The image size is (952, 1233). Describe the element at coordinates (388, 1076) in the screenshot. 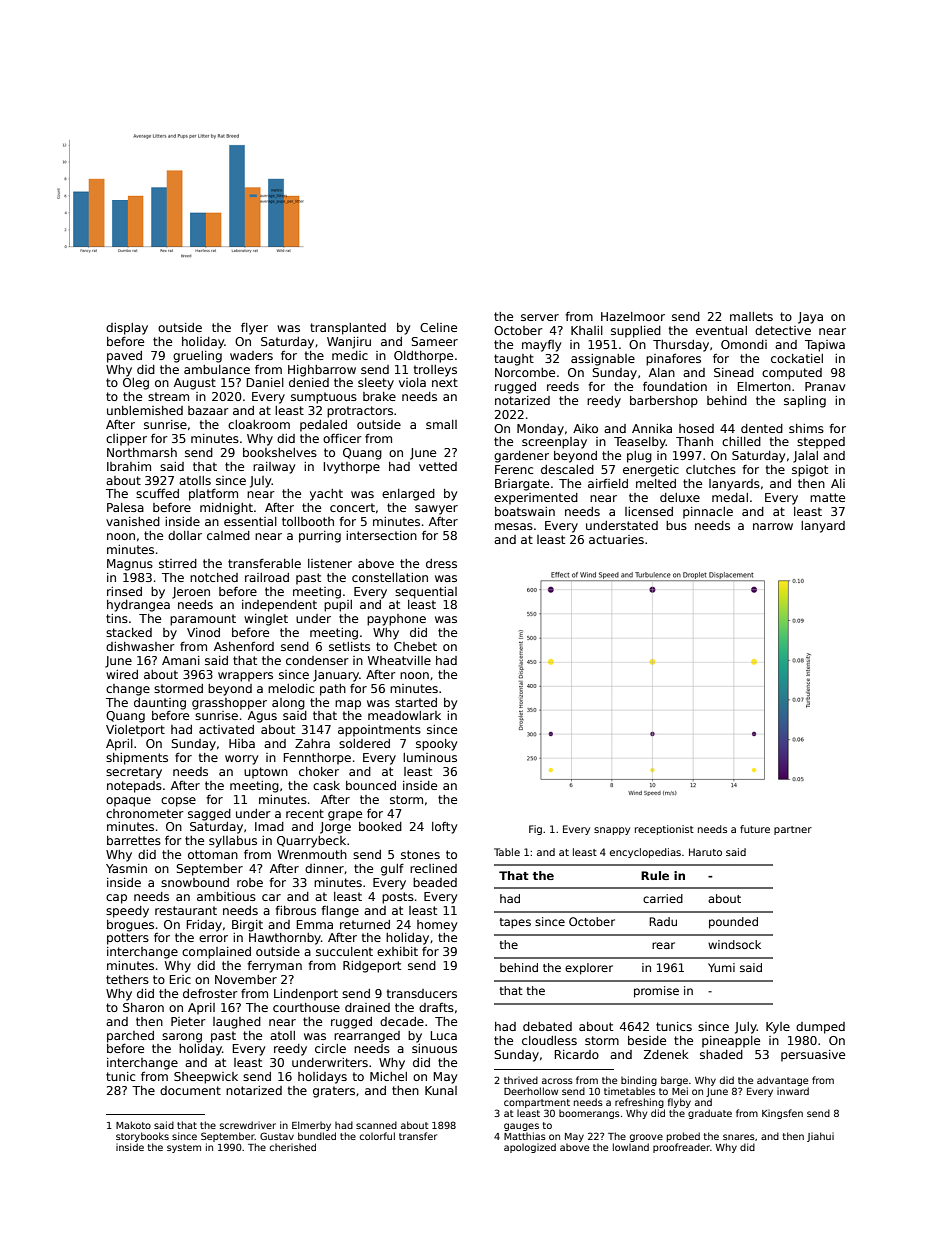

I see `Michel` at that location.
